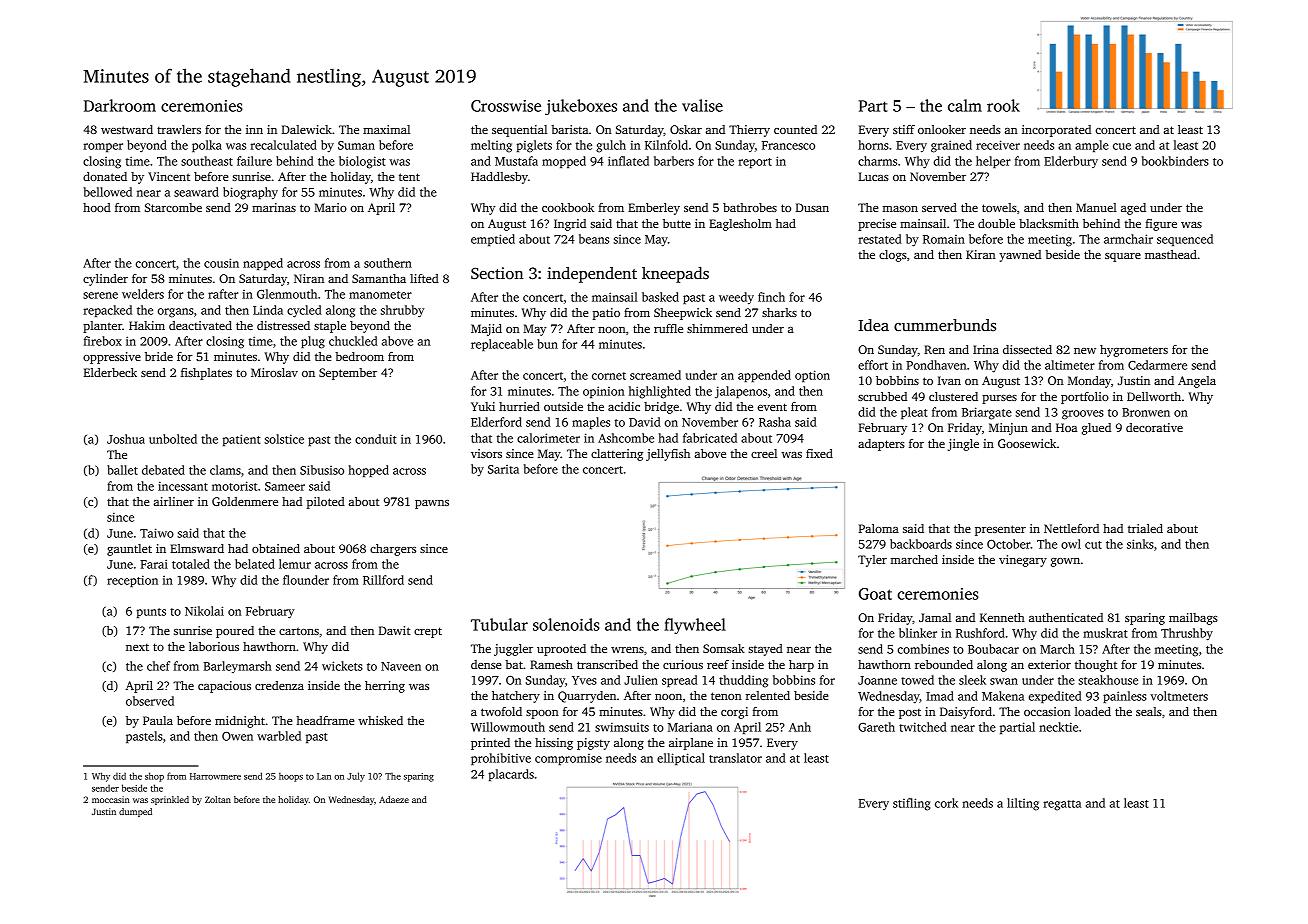  I want to click on sinks, so click(1140, 544).
